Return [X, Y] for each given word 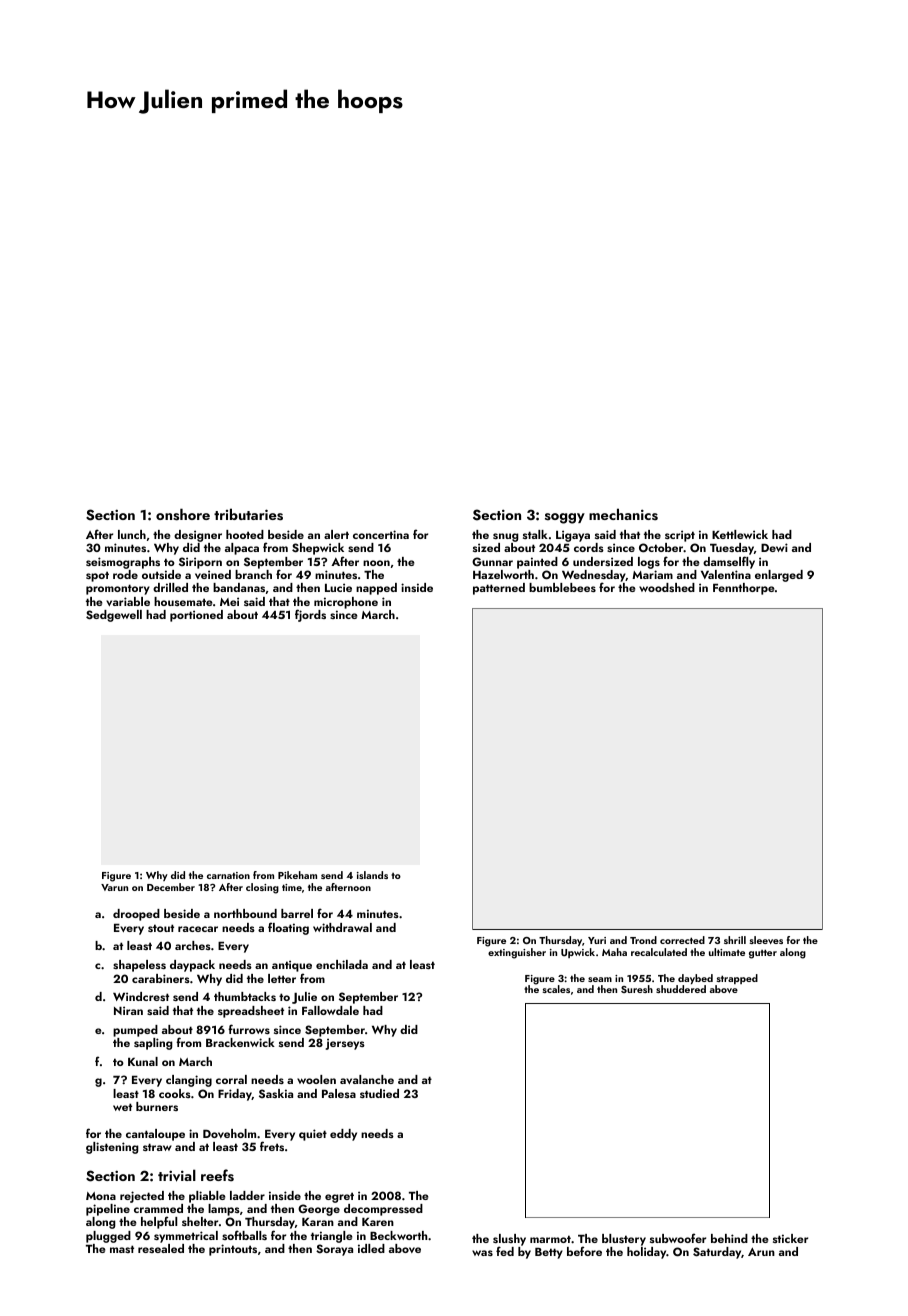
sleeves [766, 940]
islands [372, 875]
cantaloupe [155, 1135]
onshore [183, 514]
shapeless [139, 966]
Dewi [774, 547]
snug [506, 537]
